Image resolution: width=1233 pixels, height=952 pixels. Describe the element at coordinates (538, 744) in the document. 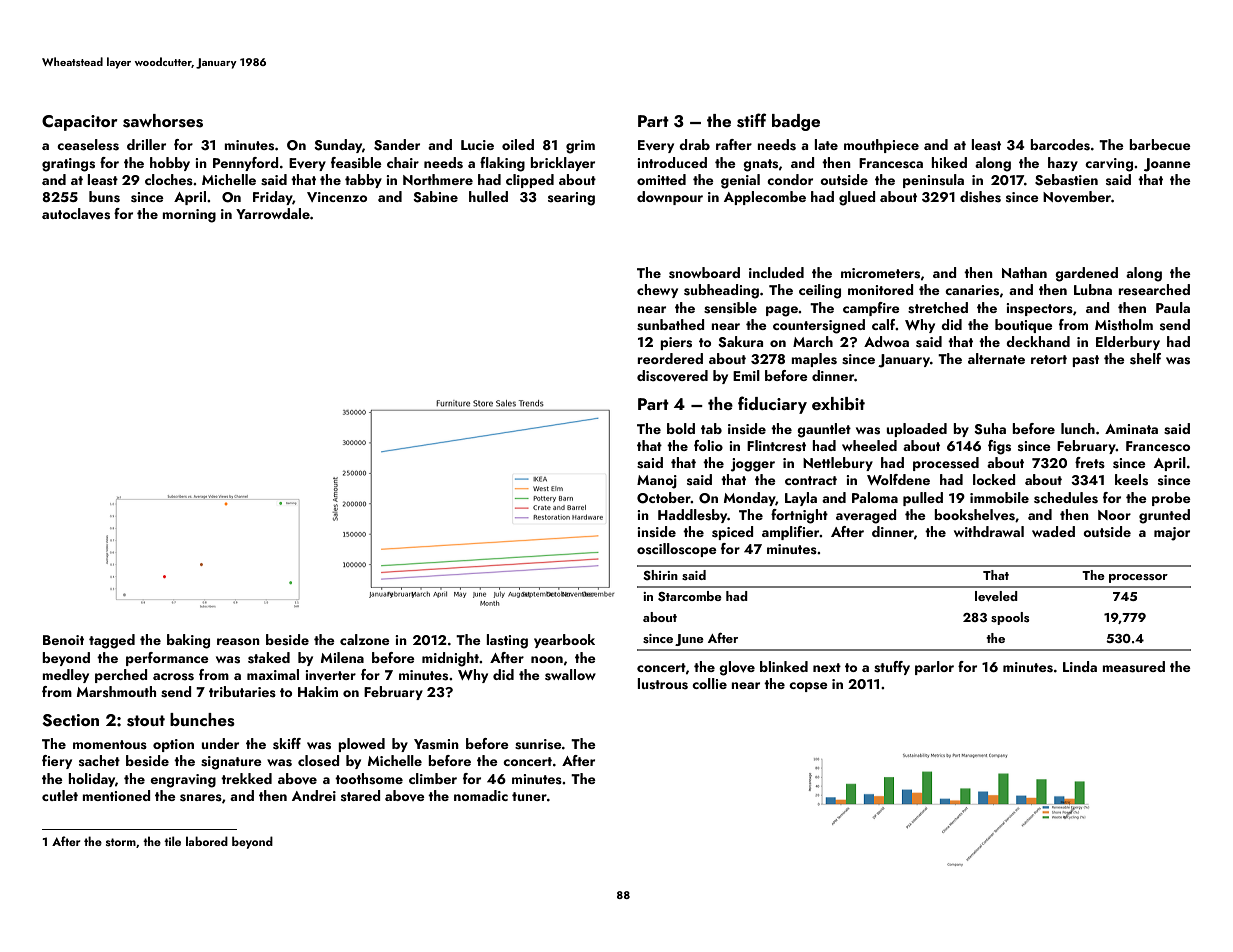

I see `sunrise` at that location.
